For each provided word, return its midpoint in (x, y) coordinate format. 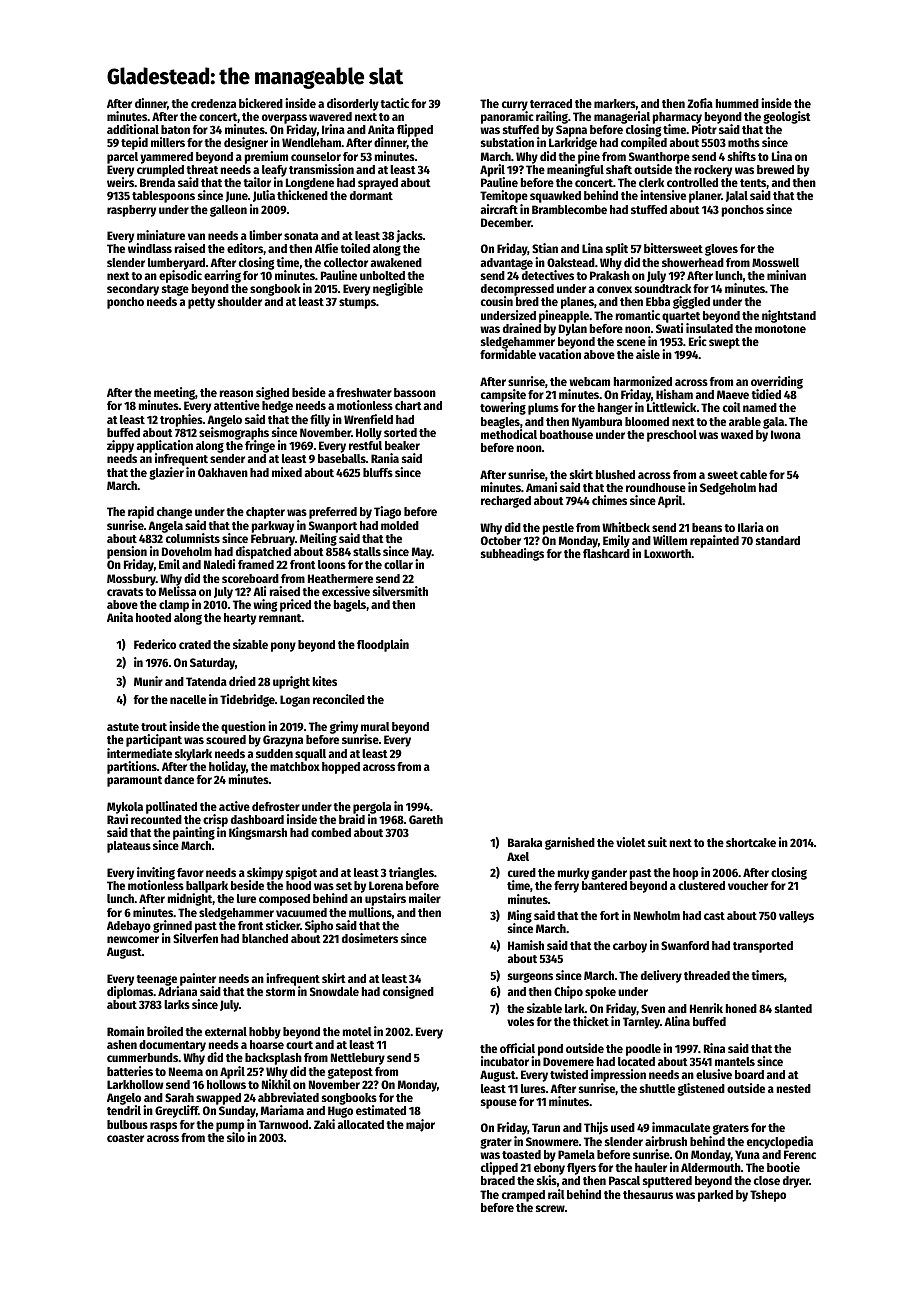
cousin (497, 301)
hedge (277, 407)
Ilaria (751, 527)
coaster (125, 1138)
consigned (408, 992)
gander (609, 874)
